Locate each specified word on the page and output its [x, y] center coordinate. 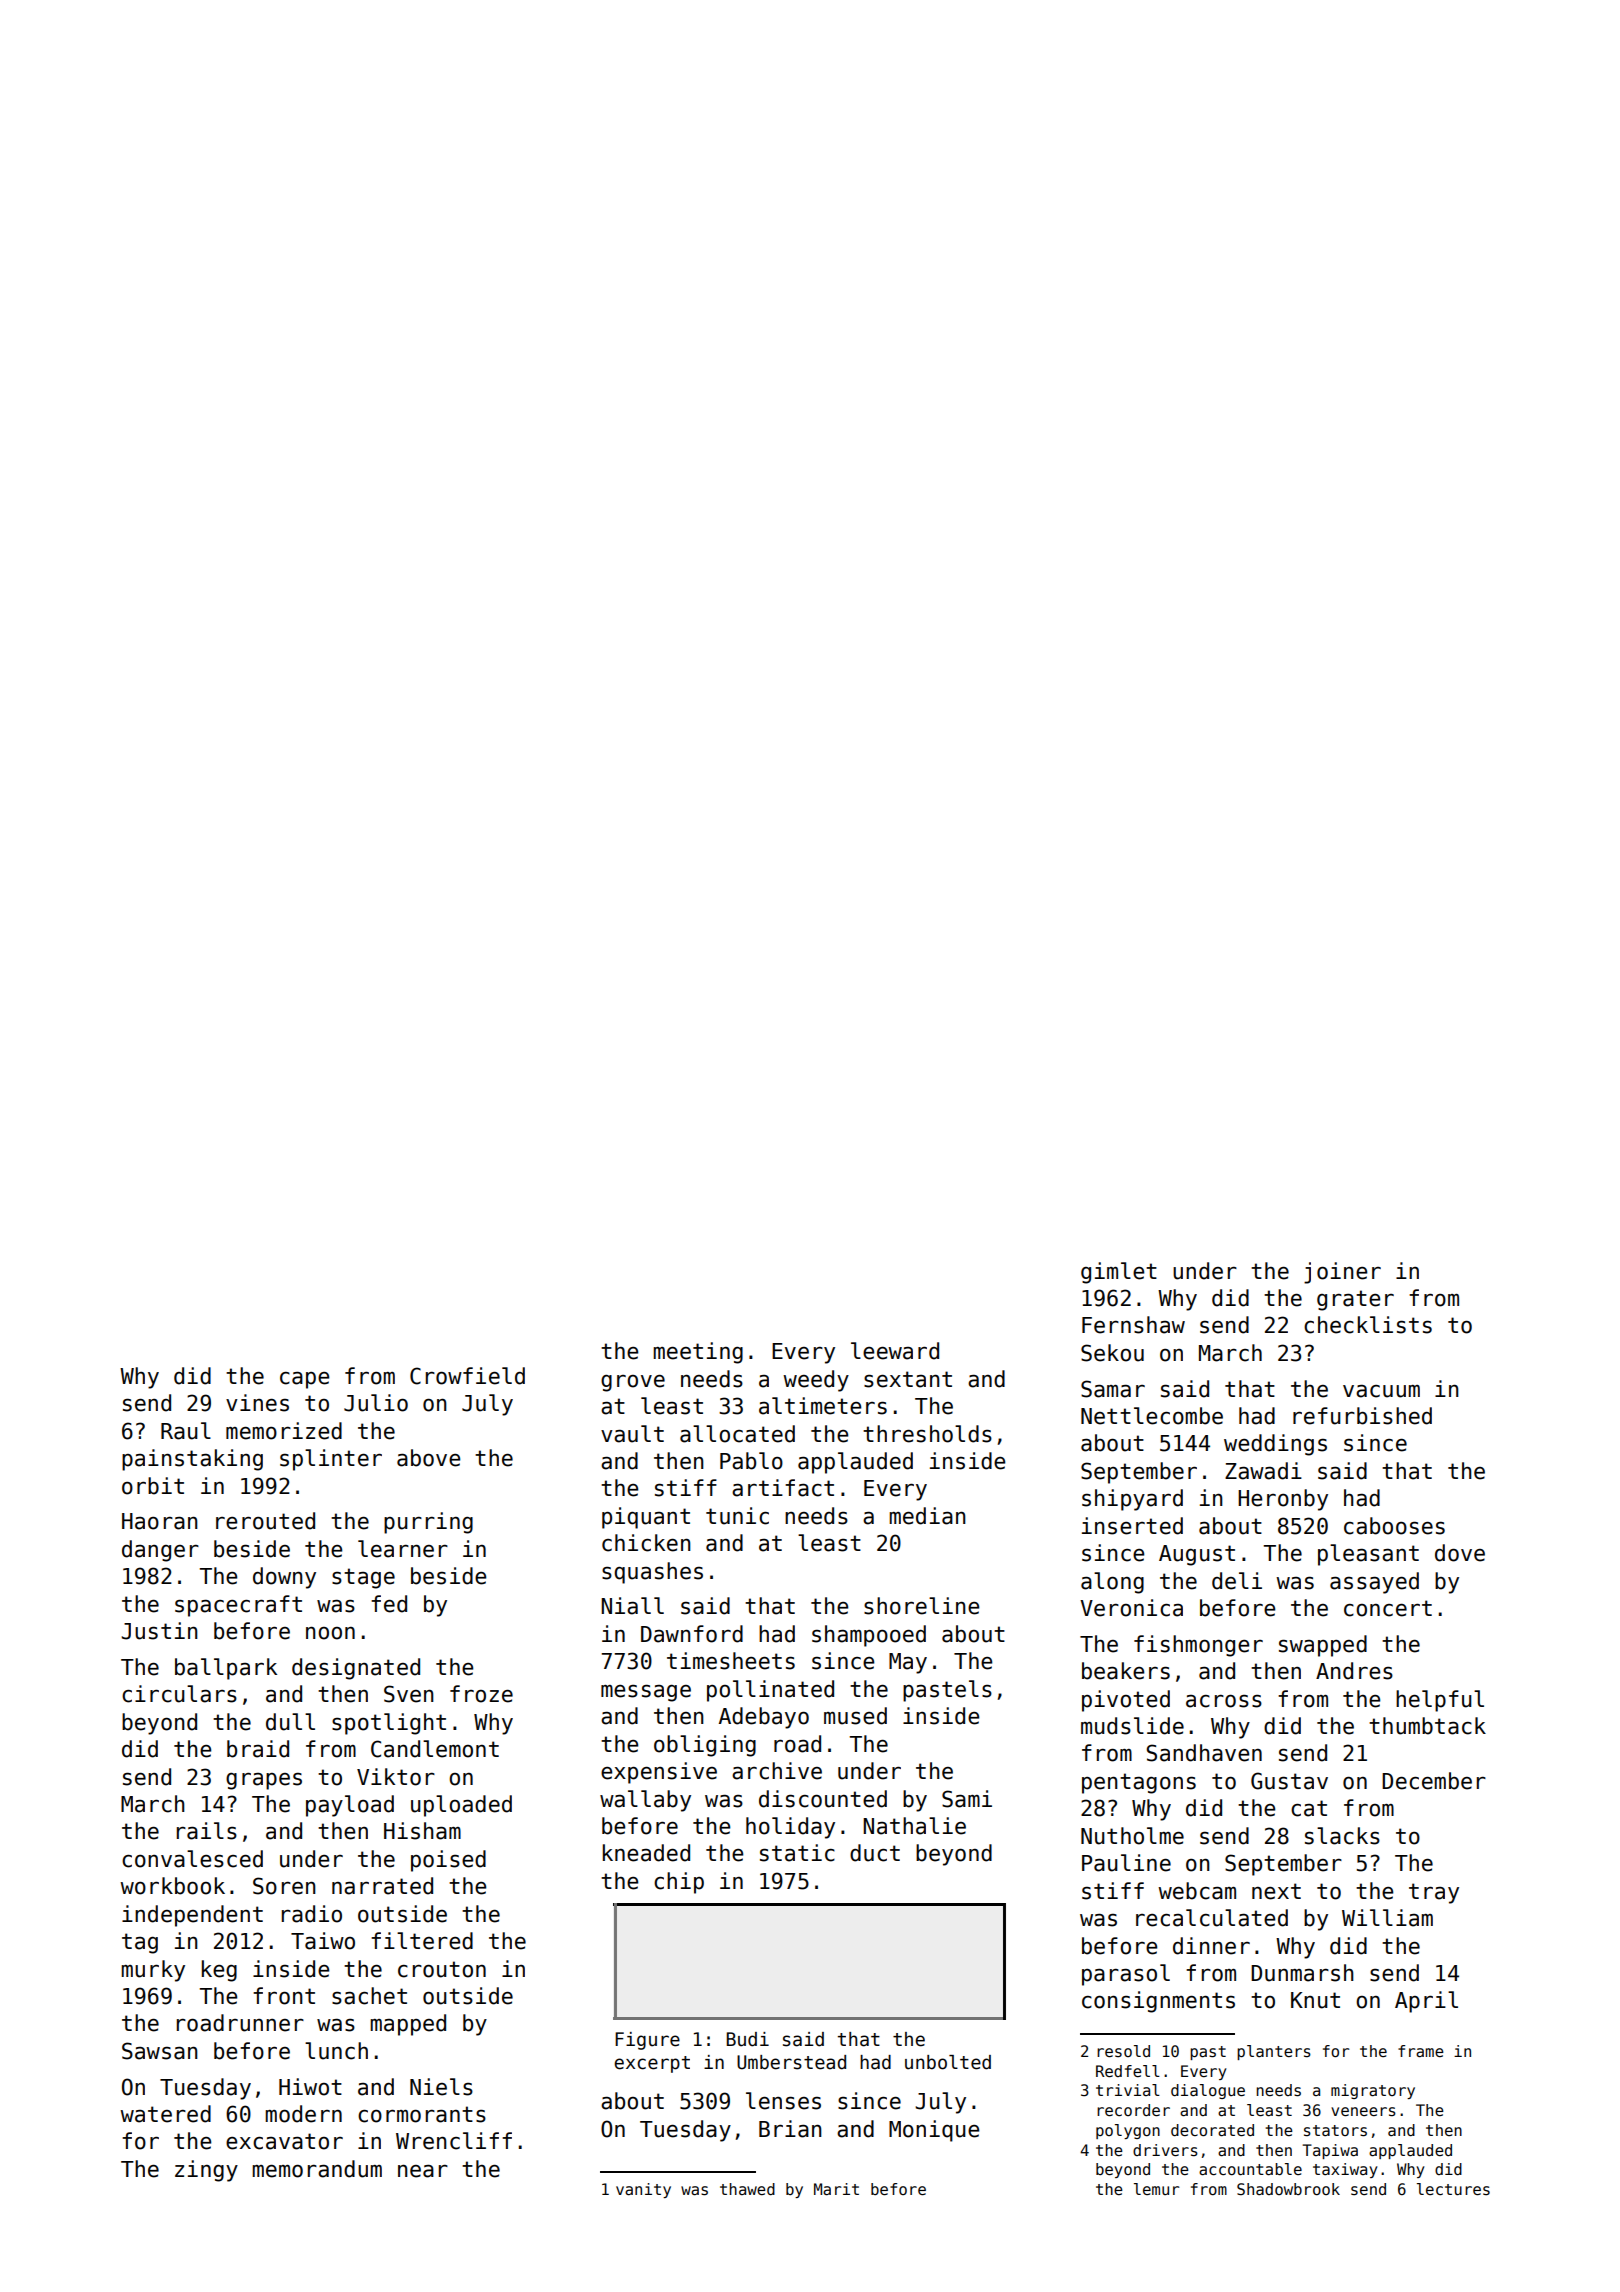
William [1387, 1918]
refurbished [1362, 1416]
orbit [153, 1486]
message [646, 1693]
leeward [895, 1351]
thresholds [927, 1434]
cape [304, 1380]
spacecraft [238, 1606]
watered [165, 2114]
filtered [422, 1941]
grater [1355, 1300]
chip [679, 1883]
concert [1388, 1608]
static [797, 1853]
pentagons [1139, 1783]
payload [350, 1806]
